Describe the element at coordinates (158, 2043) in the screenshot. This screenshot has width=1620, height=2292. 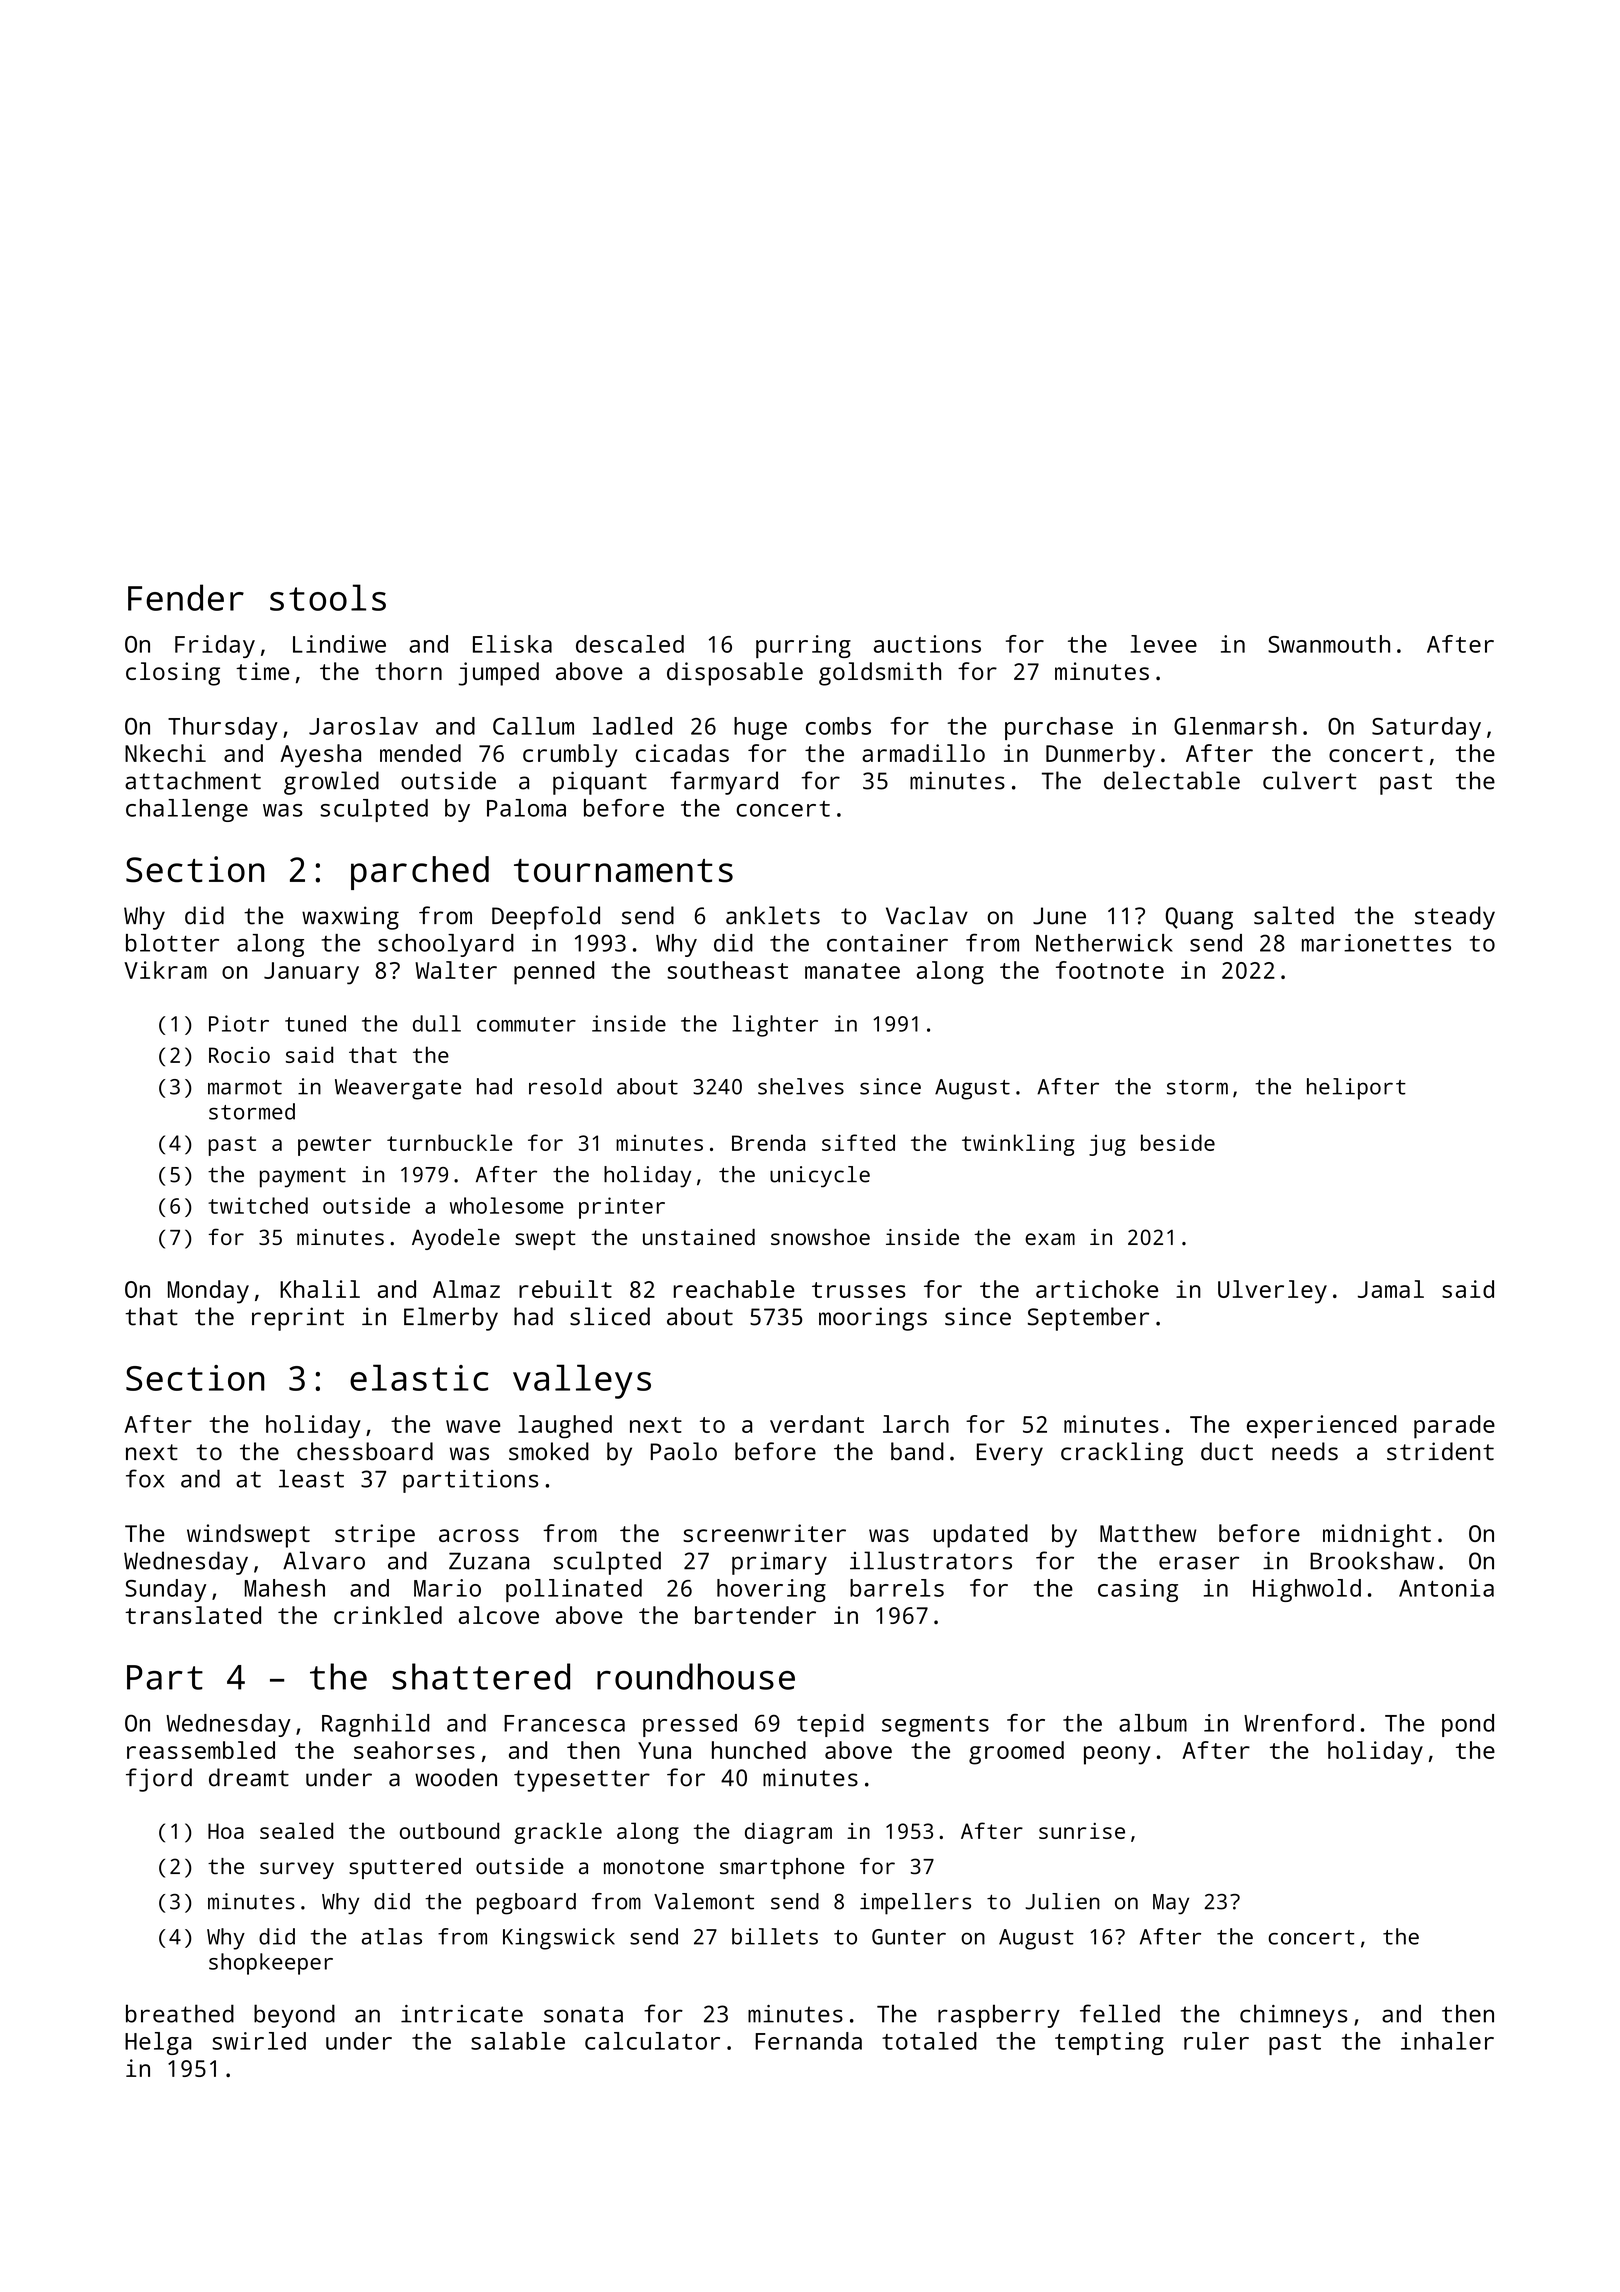
I see `Helga` at that location.
